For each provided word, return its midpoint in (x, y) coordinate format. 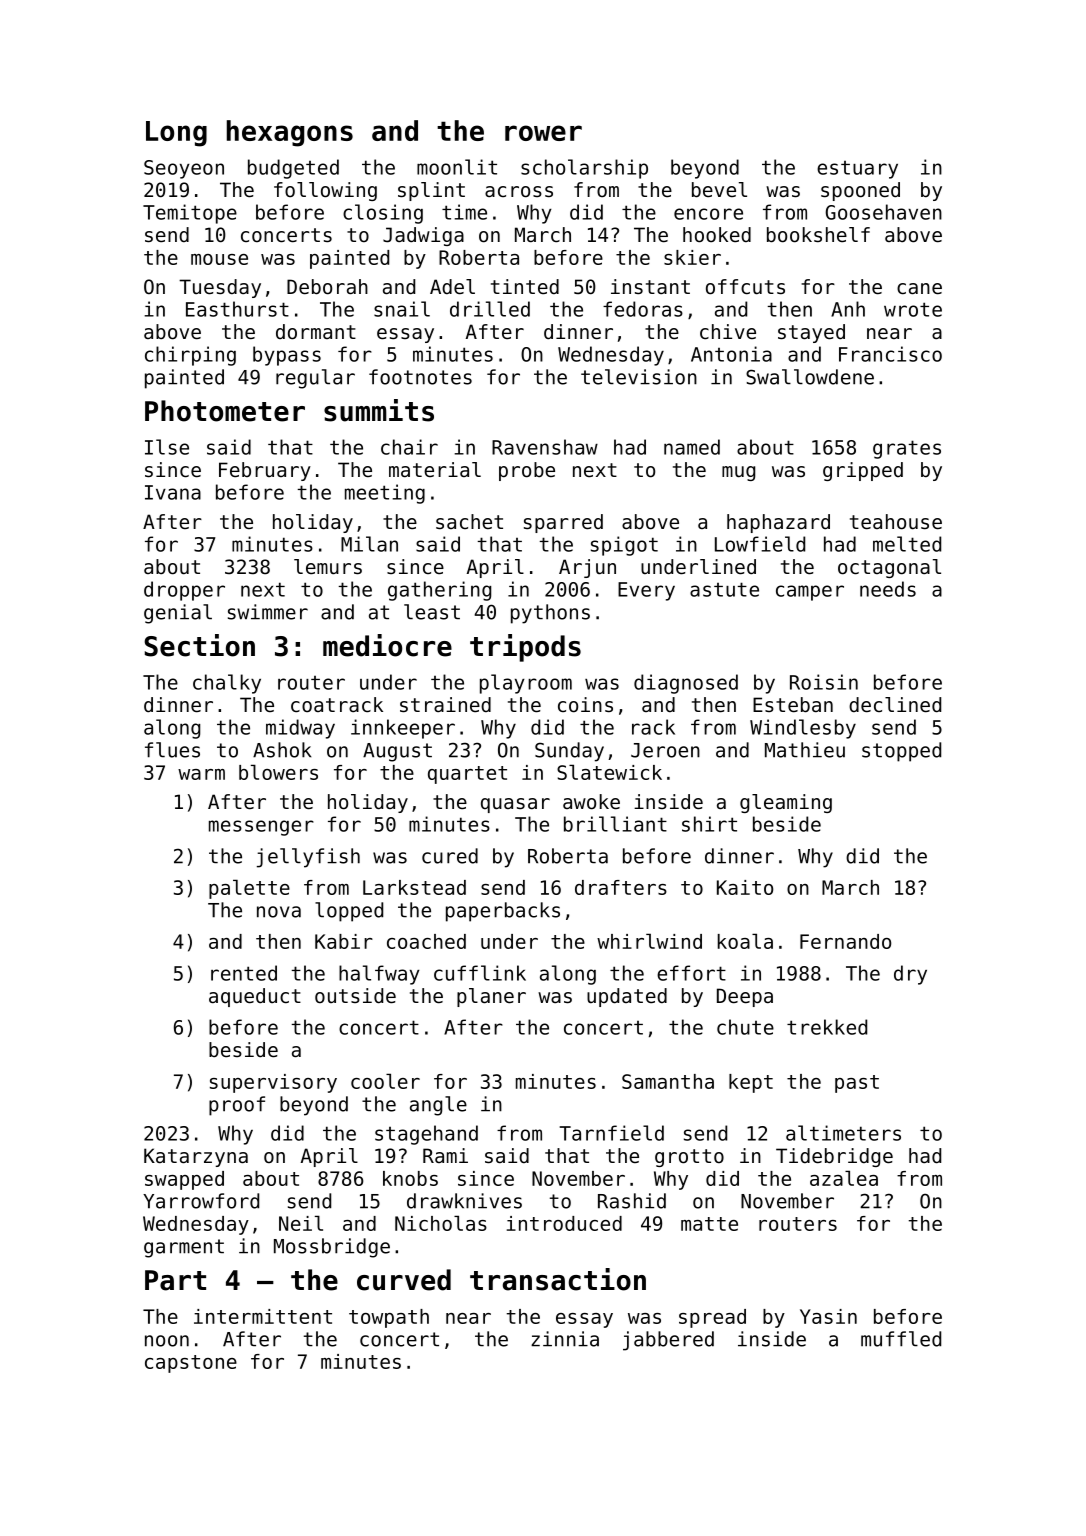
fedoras (643, 309)
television (639, 377)
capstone (191, 1364)
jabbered (668, 1341)
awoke (591, 802)
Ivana (173, 492)
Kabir (344, 941)
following (325, 191)
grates (907, 449)
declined (895, 705)
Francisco (890, 354)
